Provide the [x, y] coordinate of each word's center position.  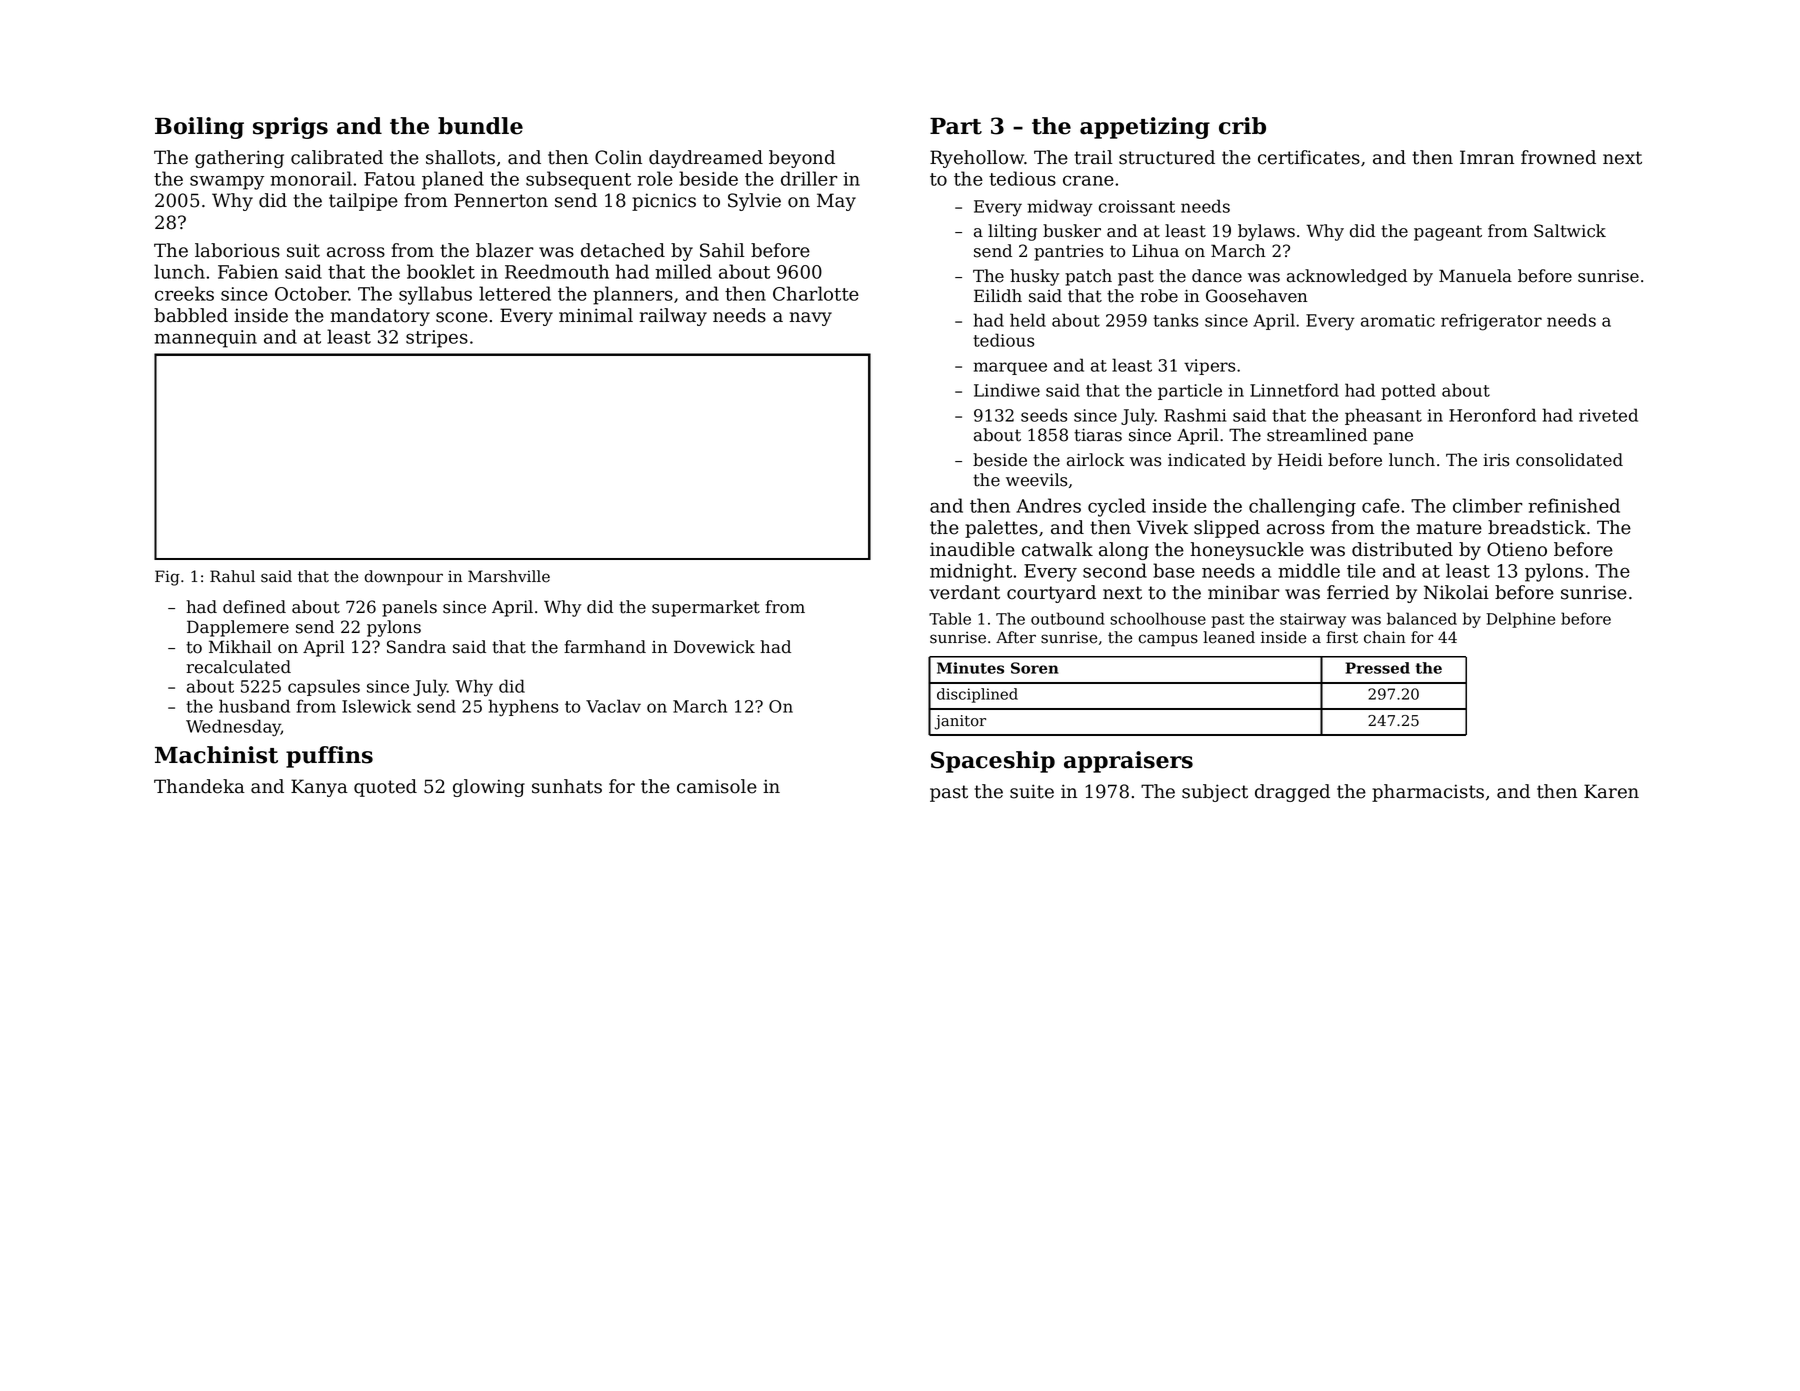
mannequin [205, 339]
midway [1060, 208]
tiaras [1098, 435]
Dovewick [714, 647]
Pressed [1378, 668]
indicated [1207, 460]
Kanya [319, 788]
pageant [1448, 233]
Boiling [199, 128]
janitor [960, 722]
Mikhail [240, 647]
